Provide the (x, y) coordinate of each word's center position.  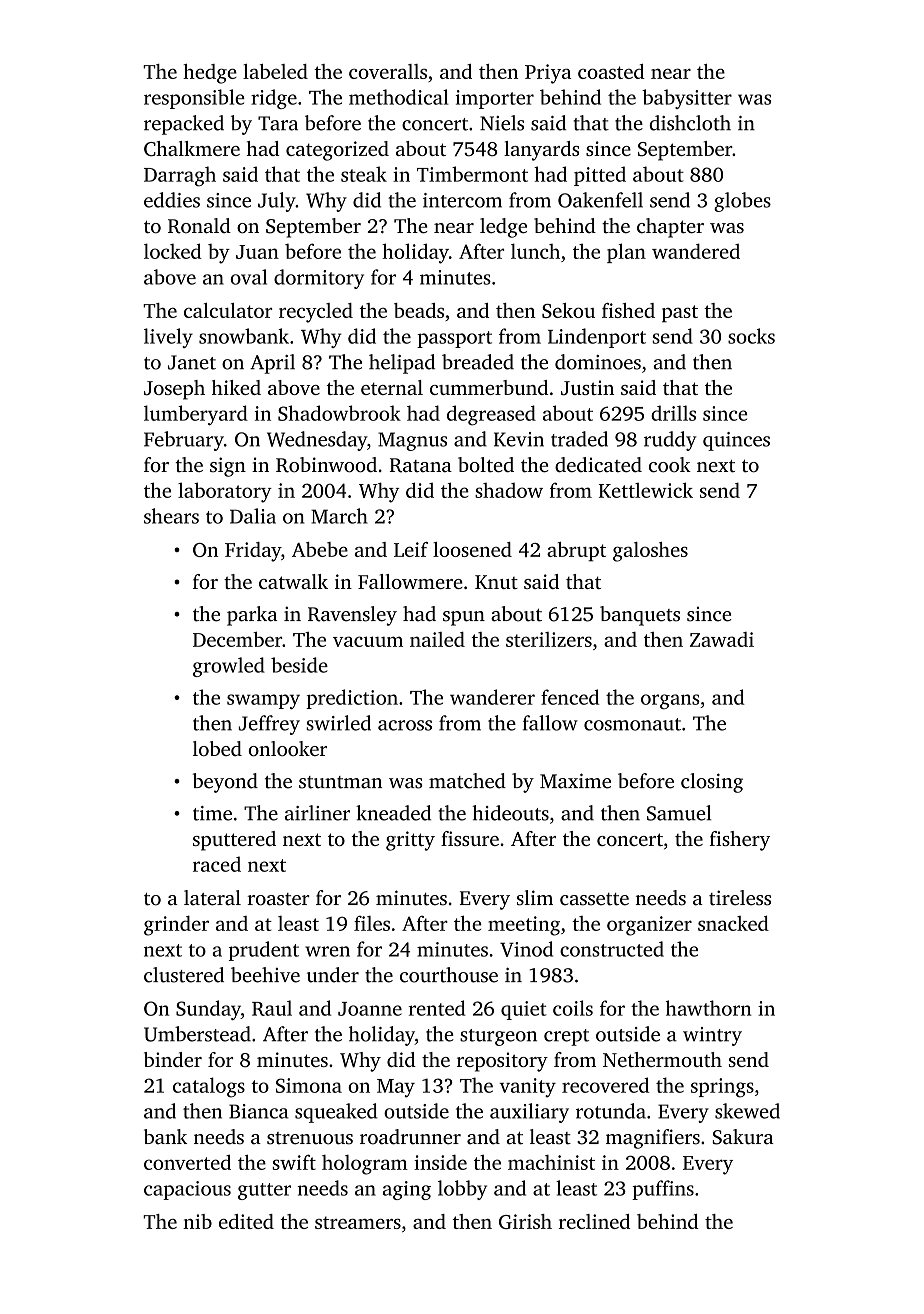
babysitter (687, 99)
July (277, 202)
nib (197, 1221)
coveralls (388, 71)
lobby (462, 1190)
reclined (594, 1221)
